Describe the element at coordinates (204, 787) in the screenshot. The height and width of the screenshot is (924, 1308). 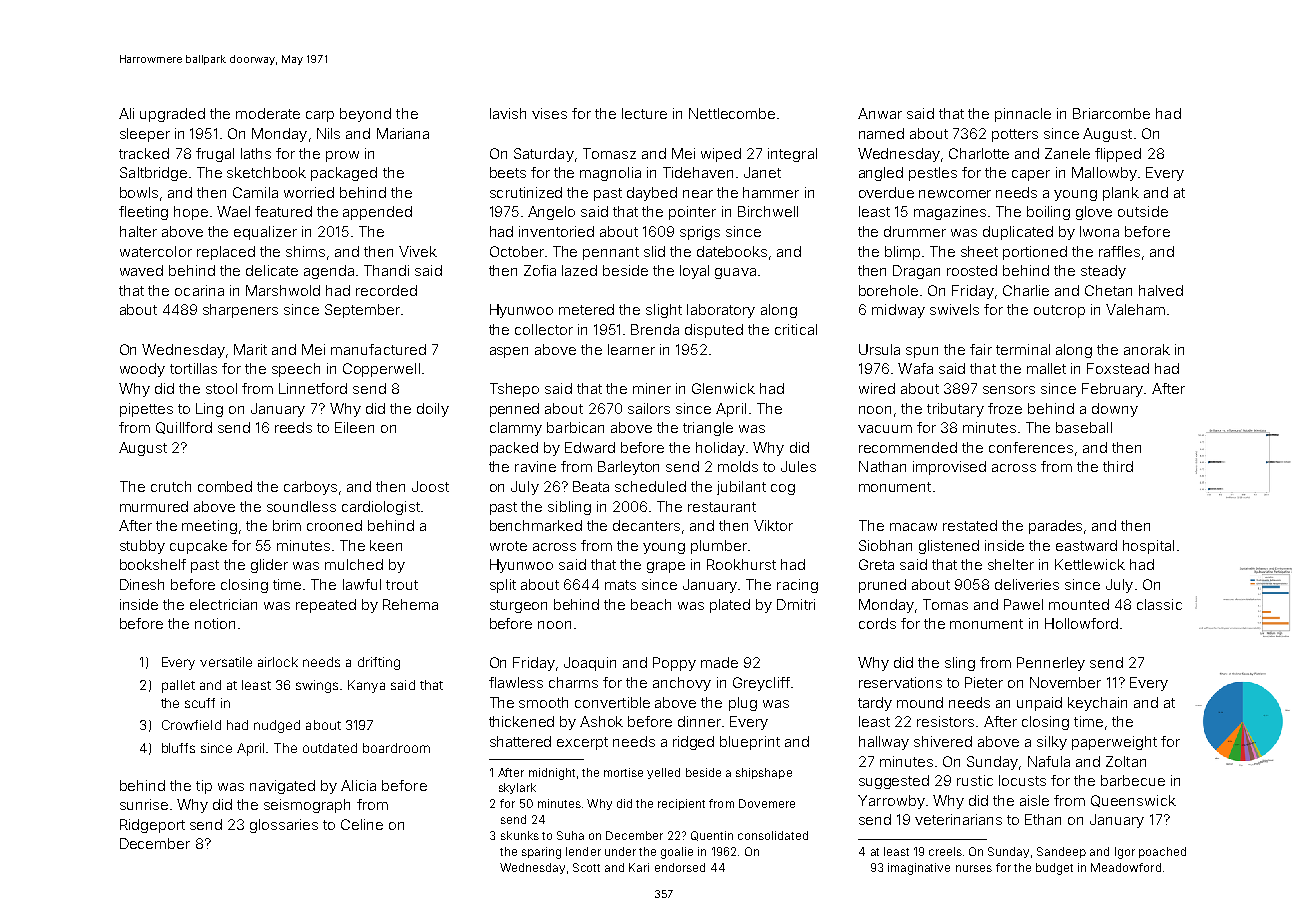
I see `tip` at that location.
